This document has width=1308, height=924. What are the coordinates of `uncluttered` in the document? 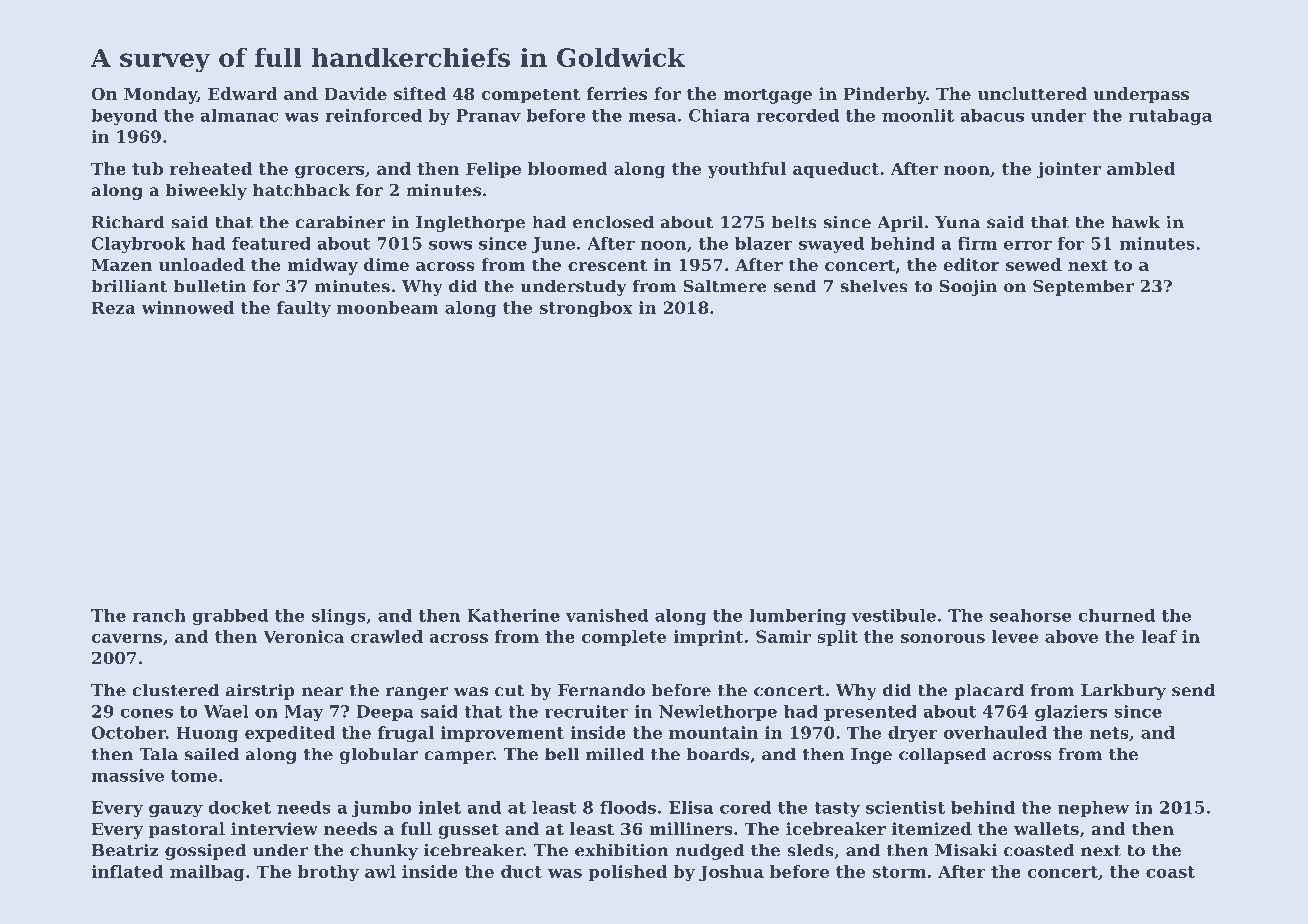 It's located at (1032, 93).
